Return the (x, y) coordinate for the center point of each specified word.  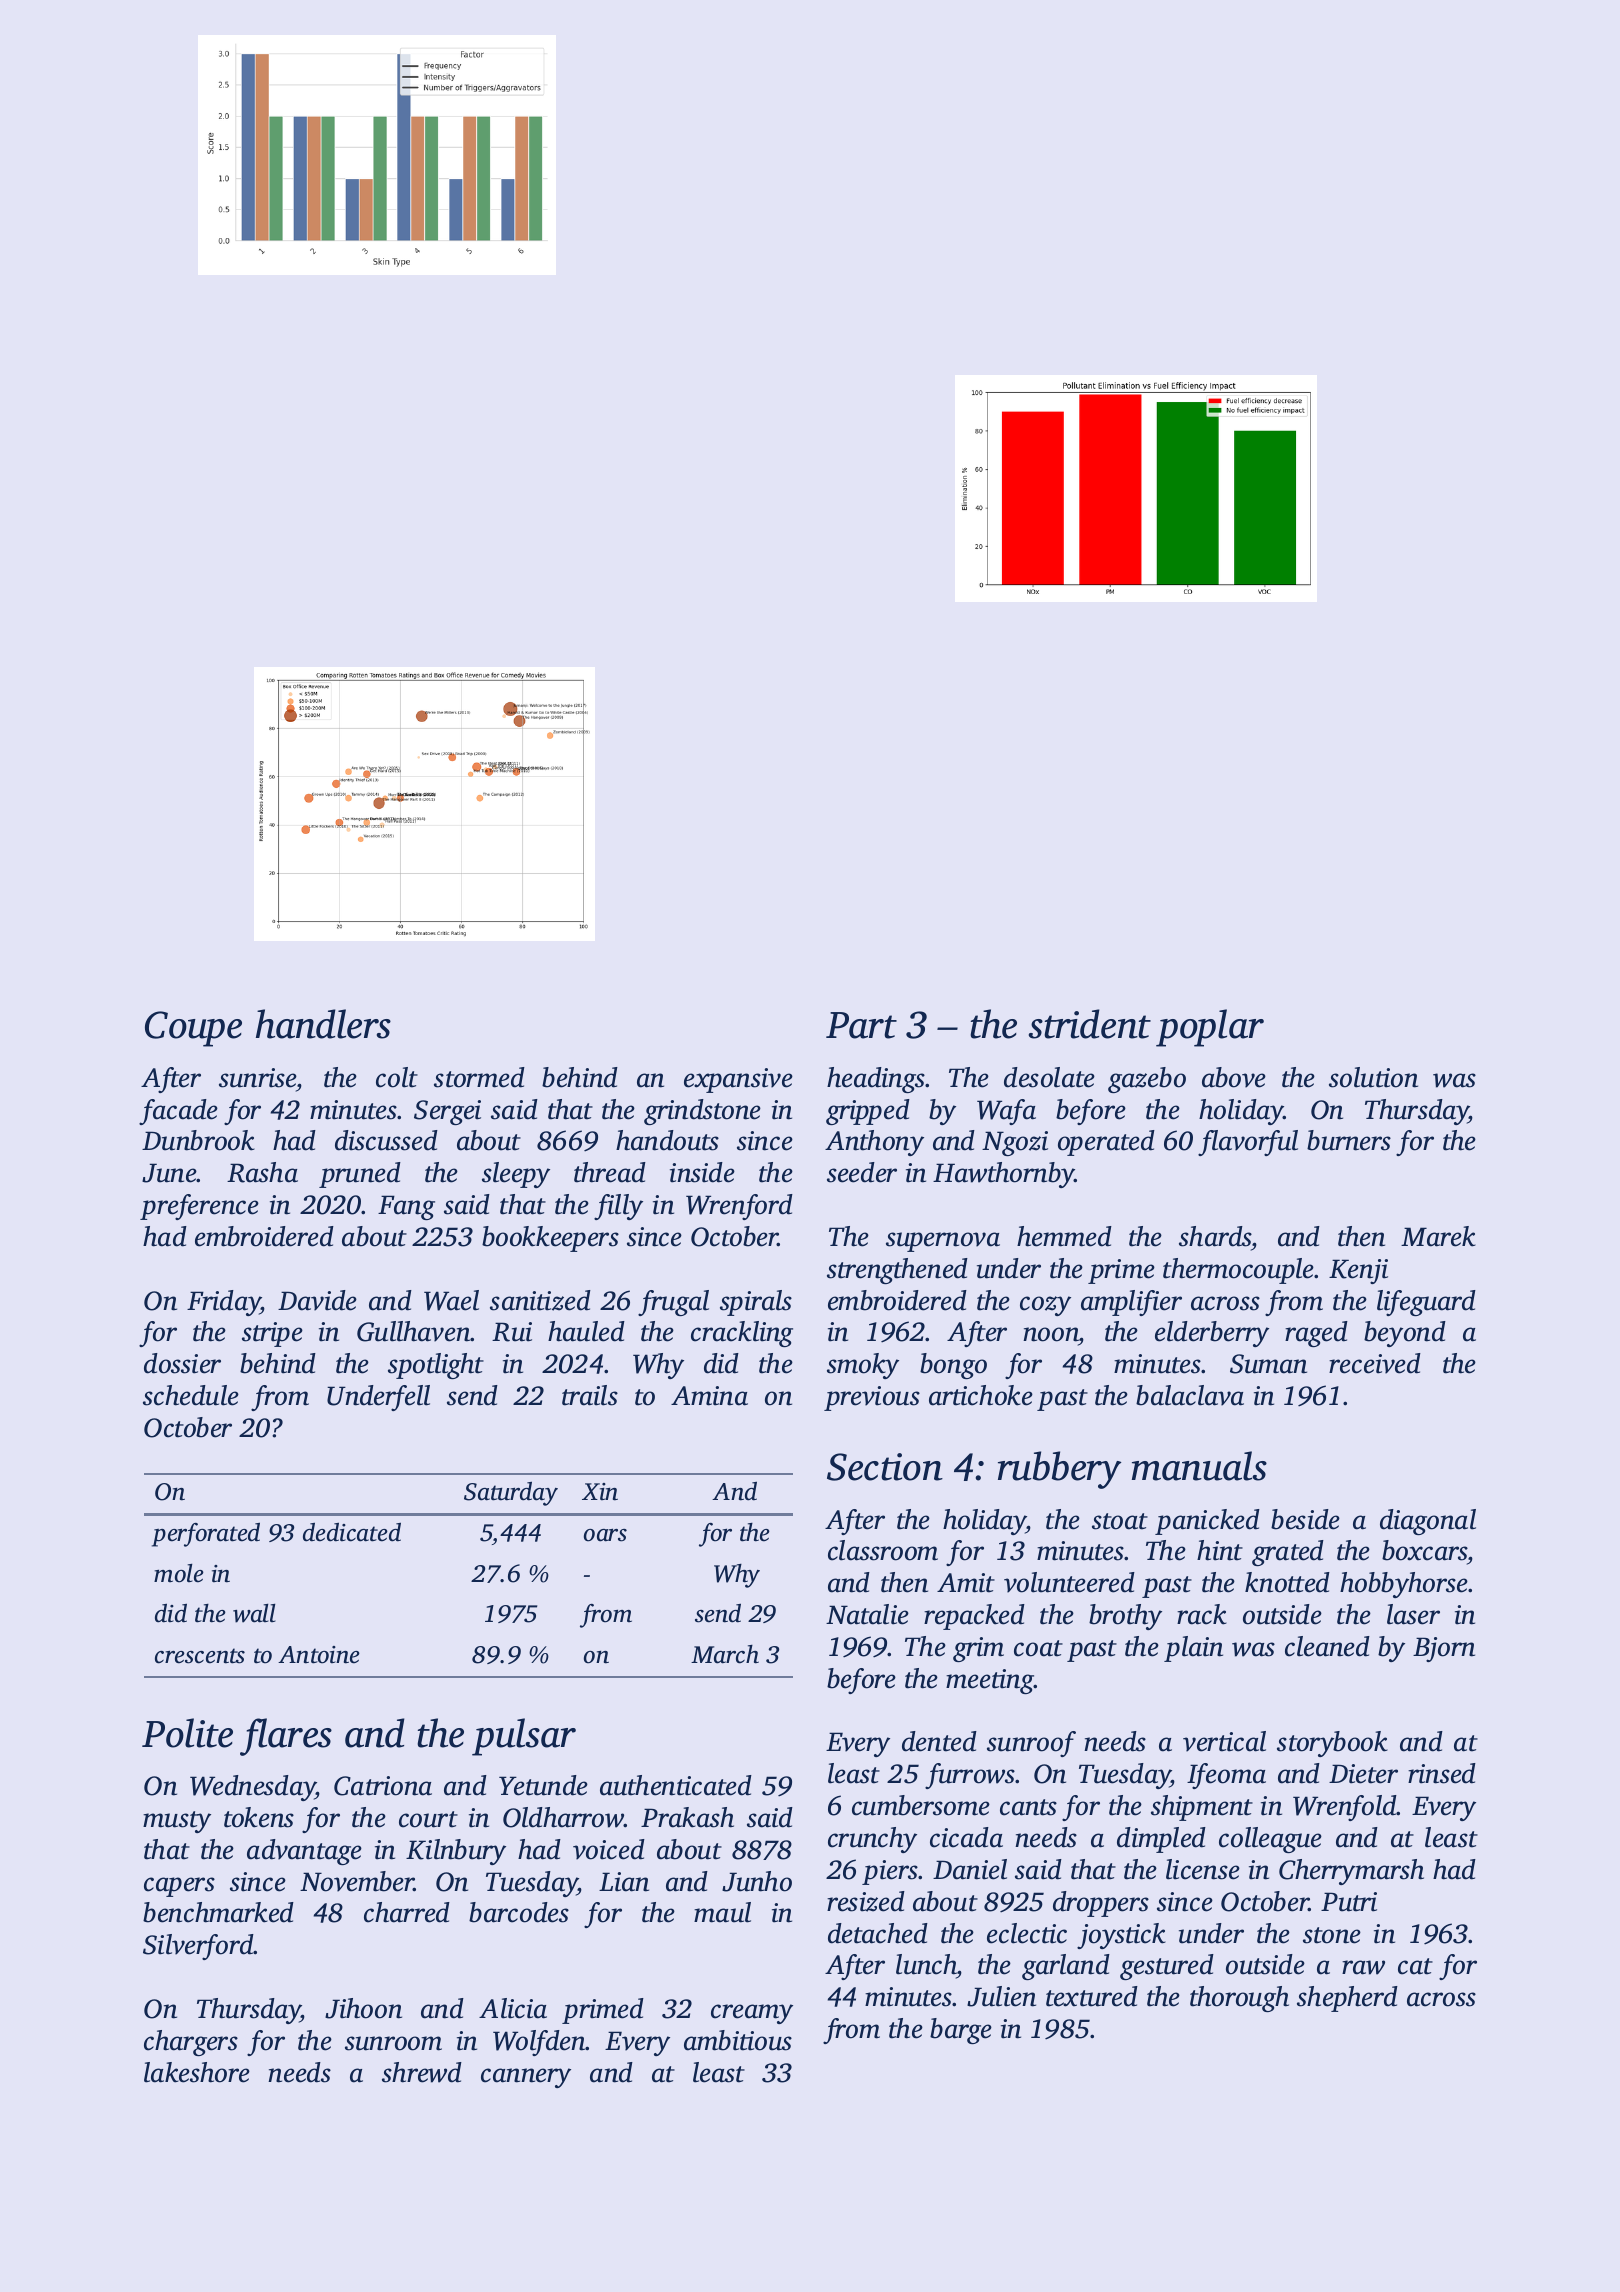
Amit (966, 1583)
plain (1193, 1649)
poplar (1210, 1028)
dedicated (352, 1532)
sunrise (257, 1078)
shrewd (422, 2072)
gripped (868, 1112)
